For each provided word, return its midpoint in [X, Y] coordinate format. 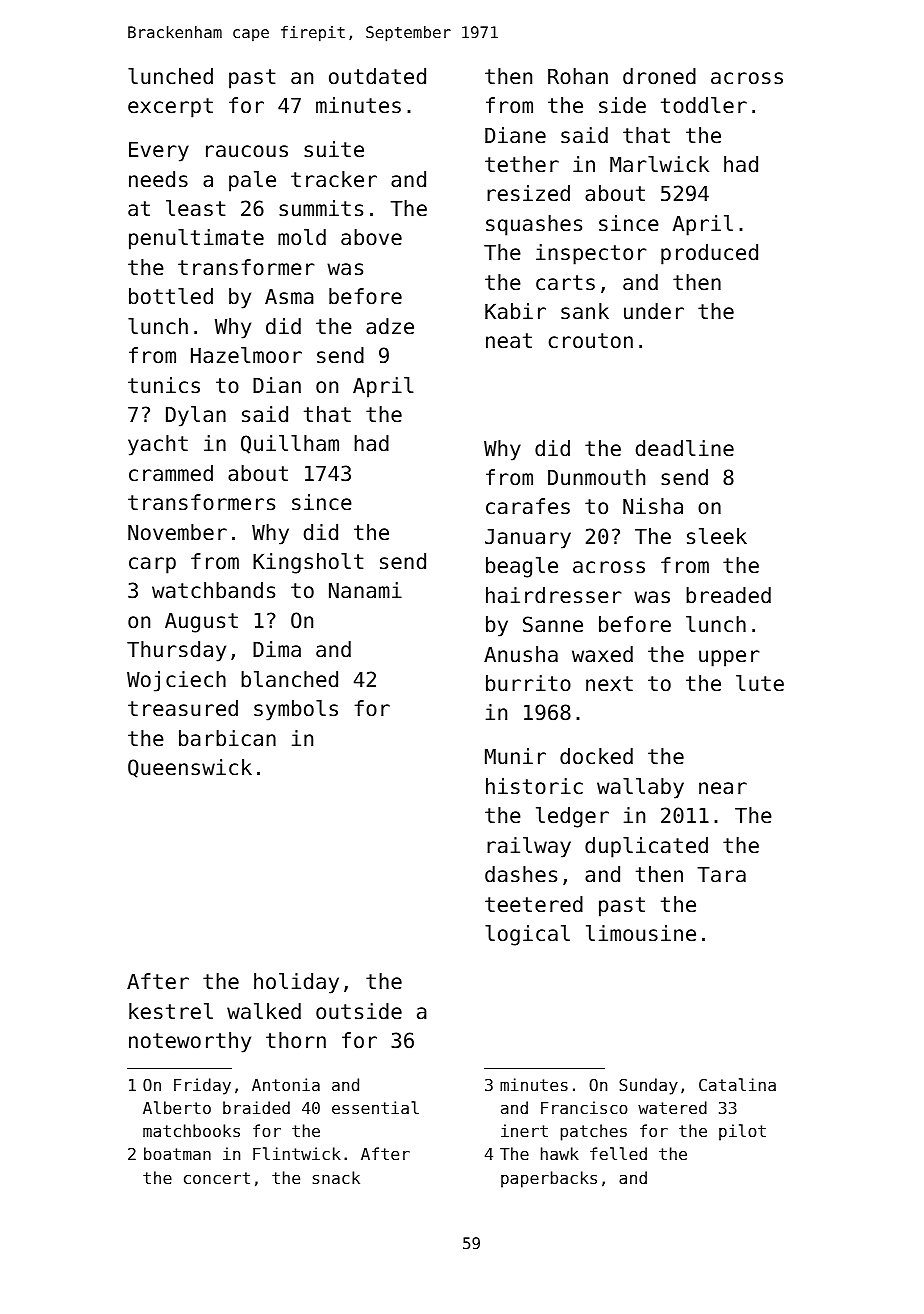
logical [527, 935]
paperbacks [549, 1179]
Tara [721, 874]
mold [302, 237]
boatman [177, 1153]
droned [659, 76]
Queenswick [190, 768]
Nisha [653, 506]
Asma [289, 297]
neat [509, 341]
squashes [534, 225]
